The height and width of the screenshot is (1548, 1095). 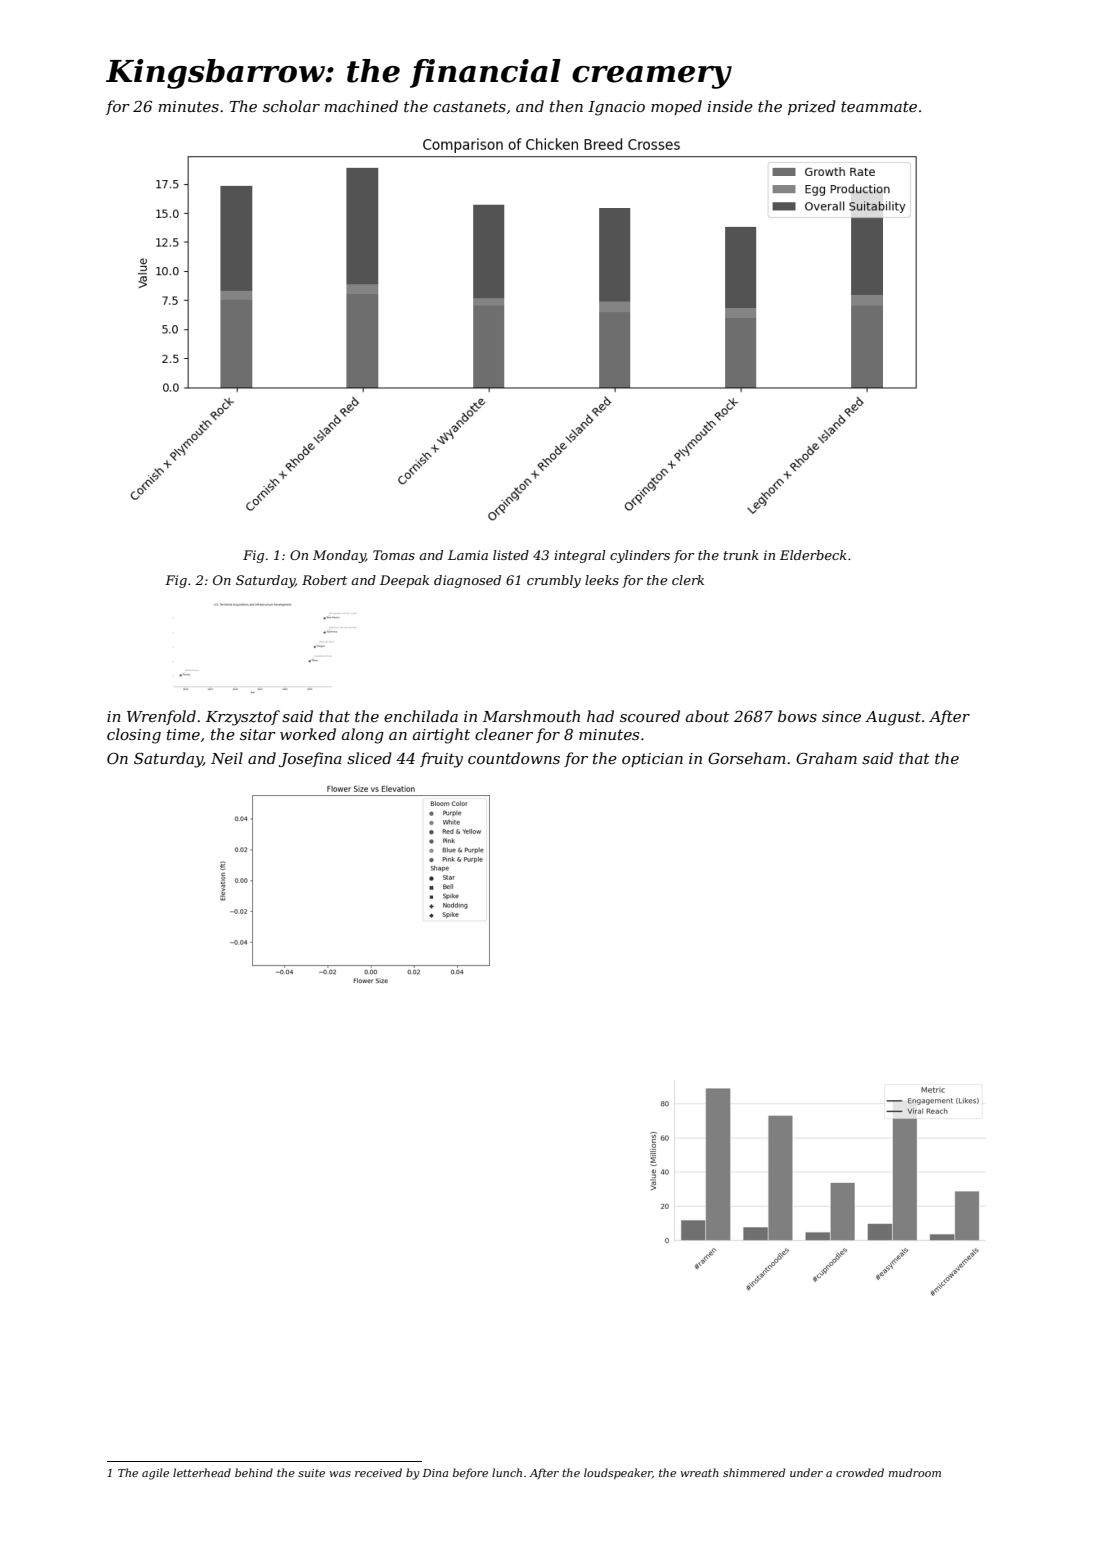 What do you see at coordinates (469, 106) in the screenshot?
I see `castanets` at bounding box center [469, 106].
